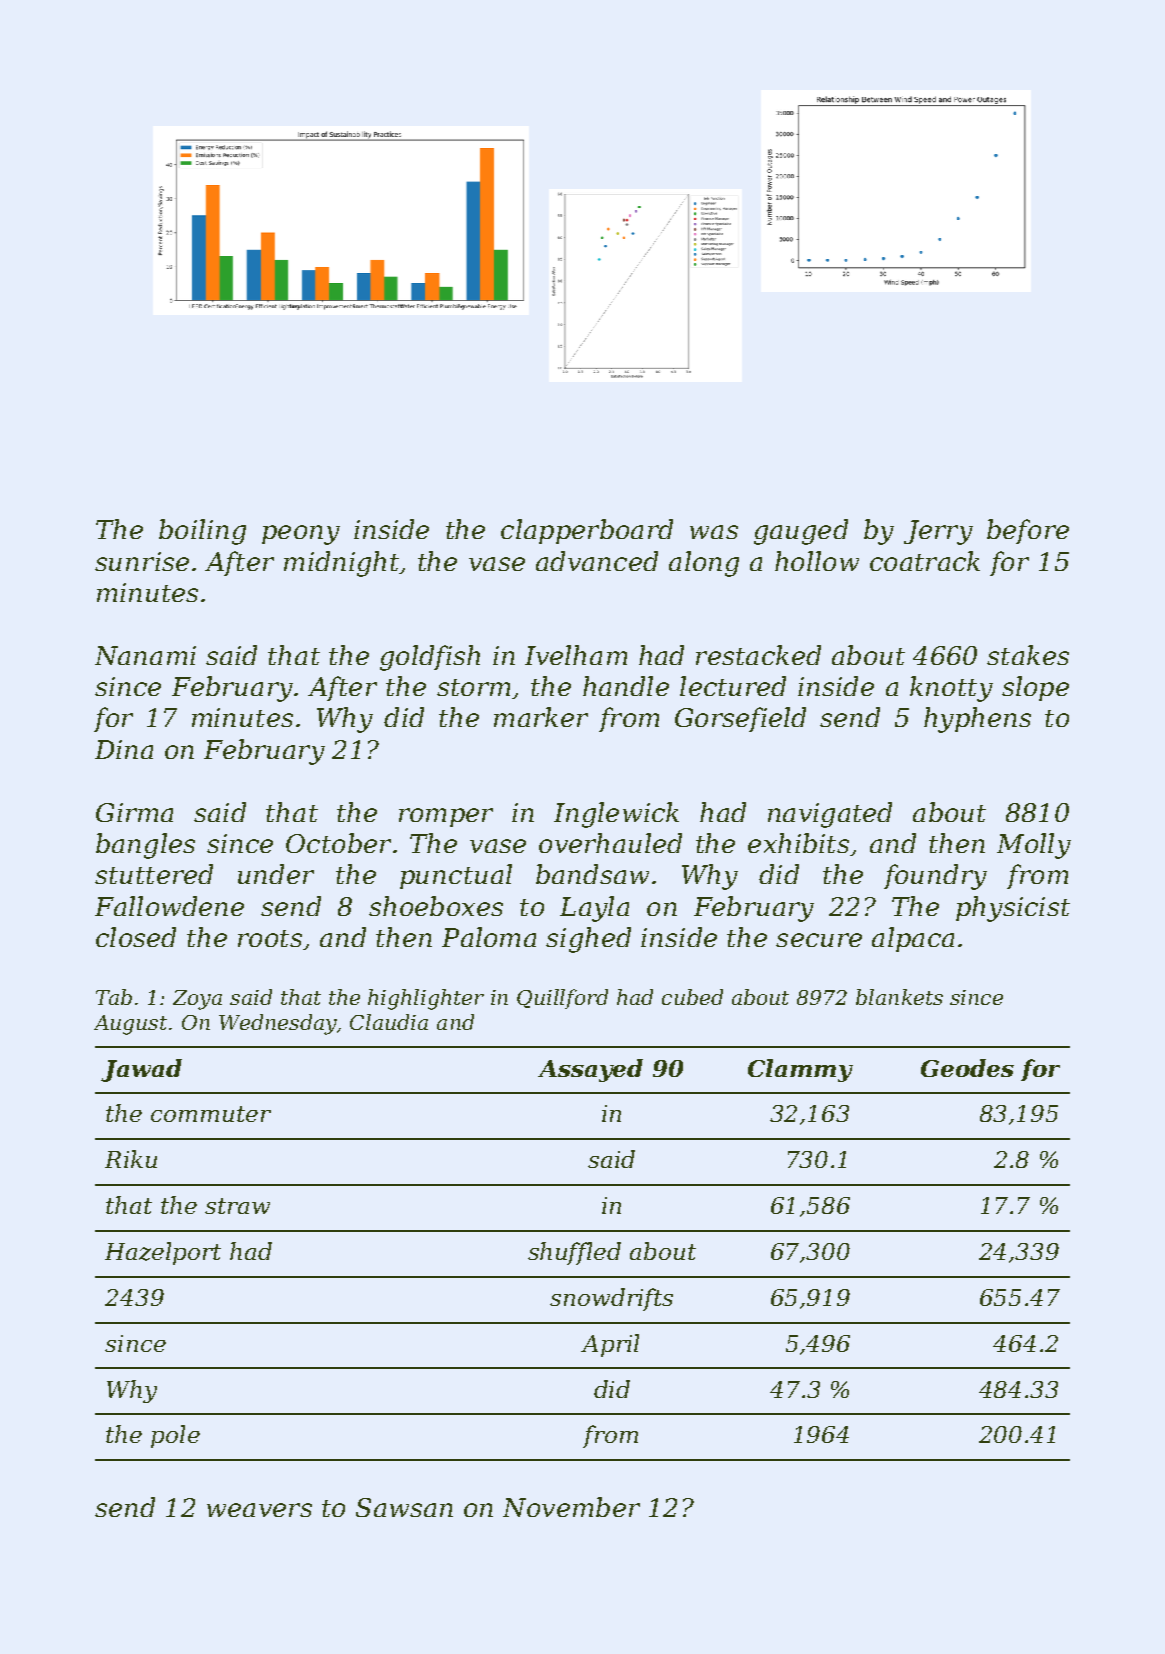 The width and height of the screenshot is (1165, 1654). What do you see at coordinates (259, 1510) in the screenshot?
I see `weavers` at bounding box center [259, 1510].
